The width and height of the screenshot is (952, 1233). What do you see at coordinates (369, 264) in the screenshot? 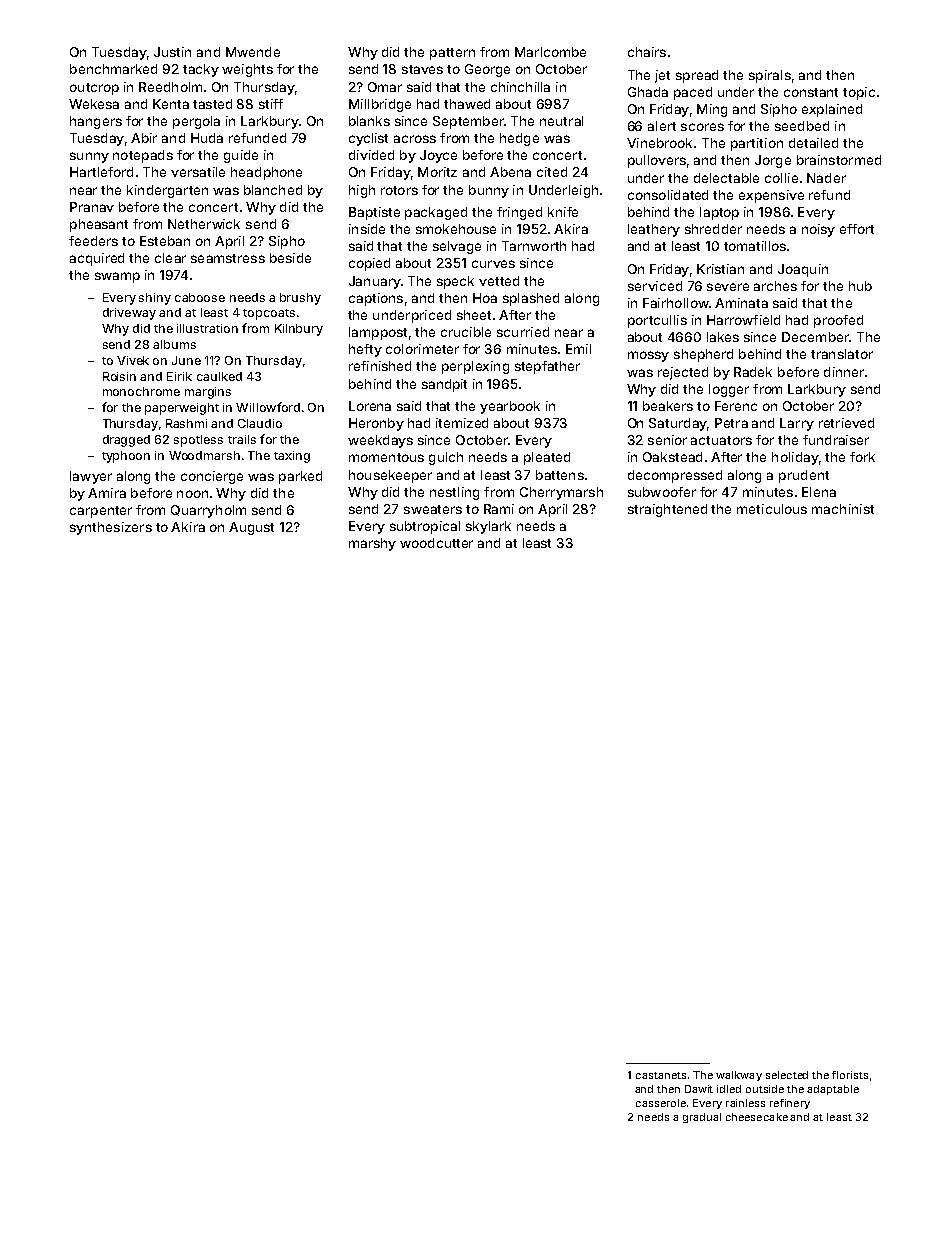
I see `copied` at bounding box center [369, 264].
